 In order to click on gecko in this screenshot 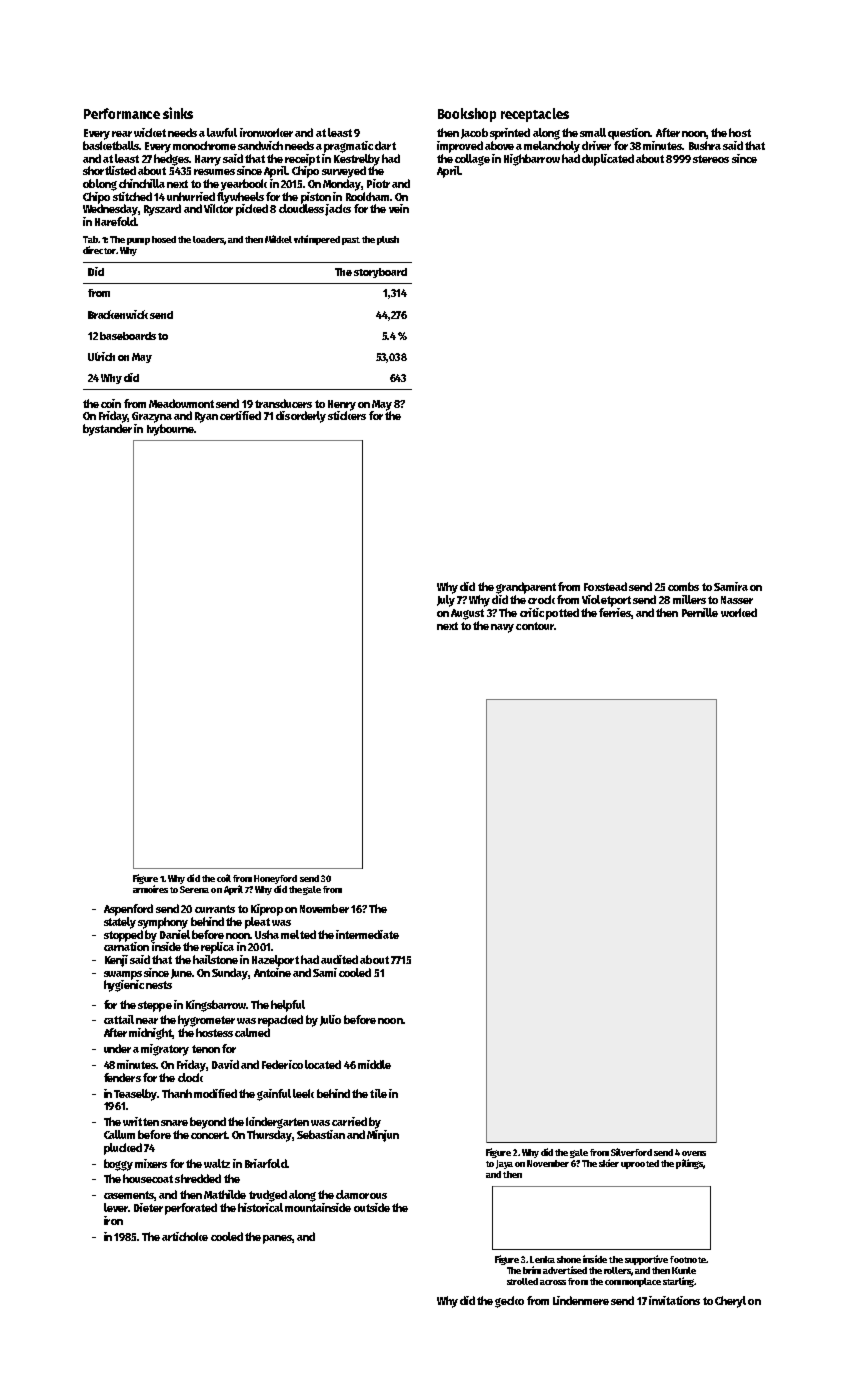, I will do `click(509, 1302)`.
